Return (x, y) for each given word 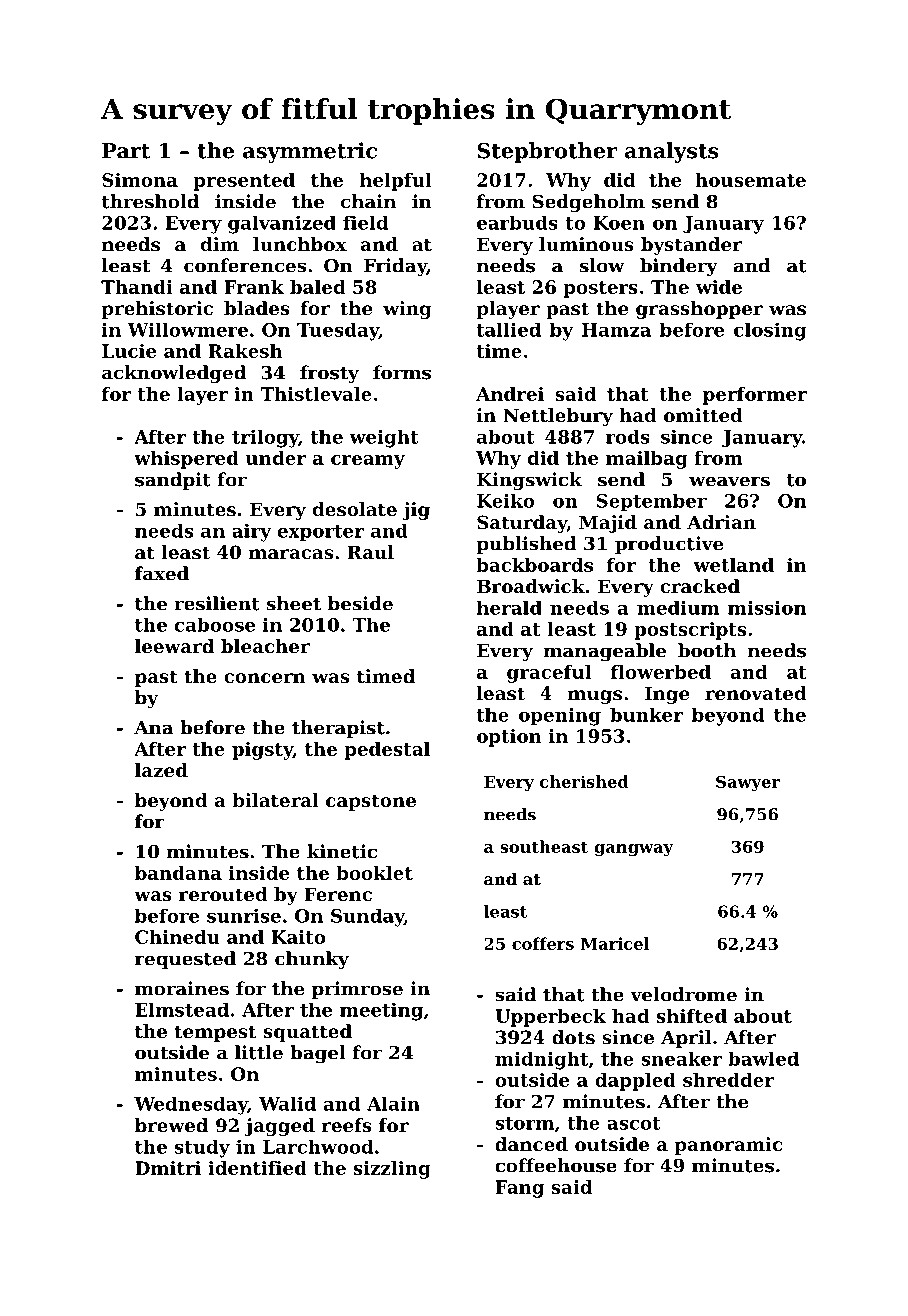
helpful (396, 182)
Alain (393, 1104)
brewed (171, 1125)
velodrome (683, 994)
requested (185, 960)
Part (126, 151)
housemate (750, 180)
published (526, 545)
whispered (186, 460)
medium (678, 607)
